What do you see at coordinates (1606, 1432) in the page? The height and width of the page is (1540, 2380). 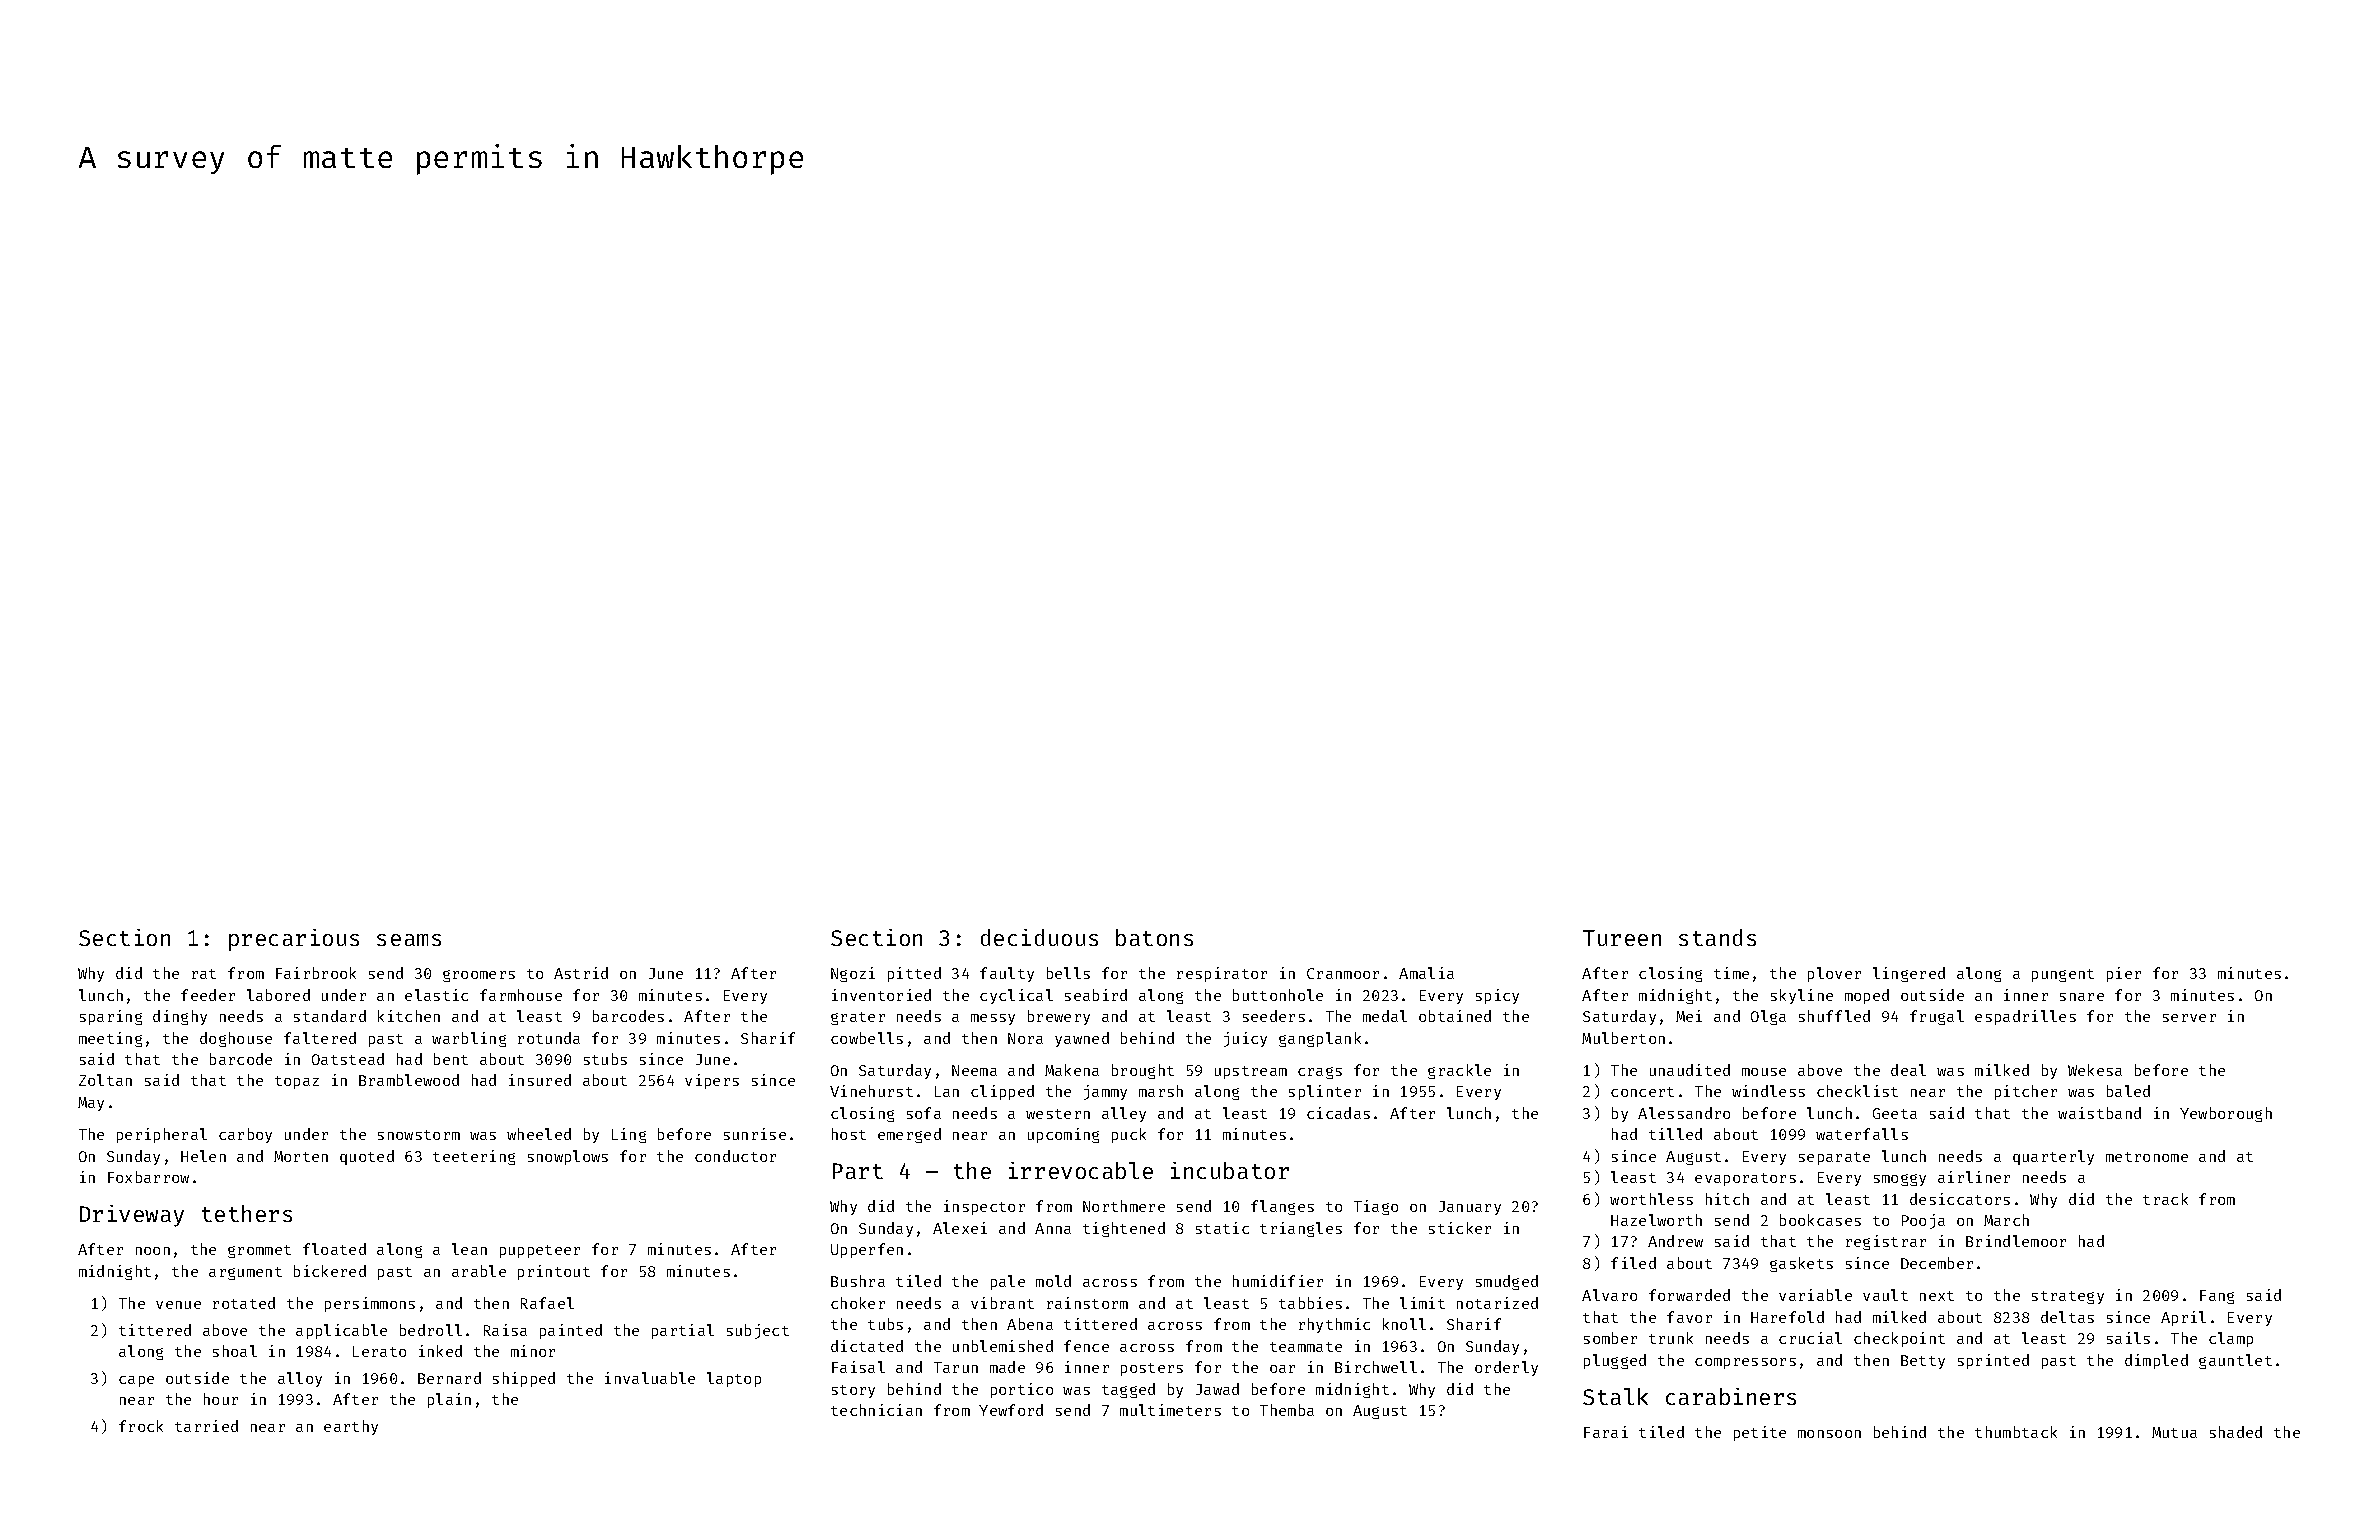 I see `Farai` at bounding box center [1606, 1432].
